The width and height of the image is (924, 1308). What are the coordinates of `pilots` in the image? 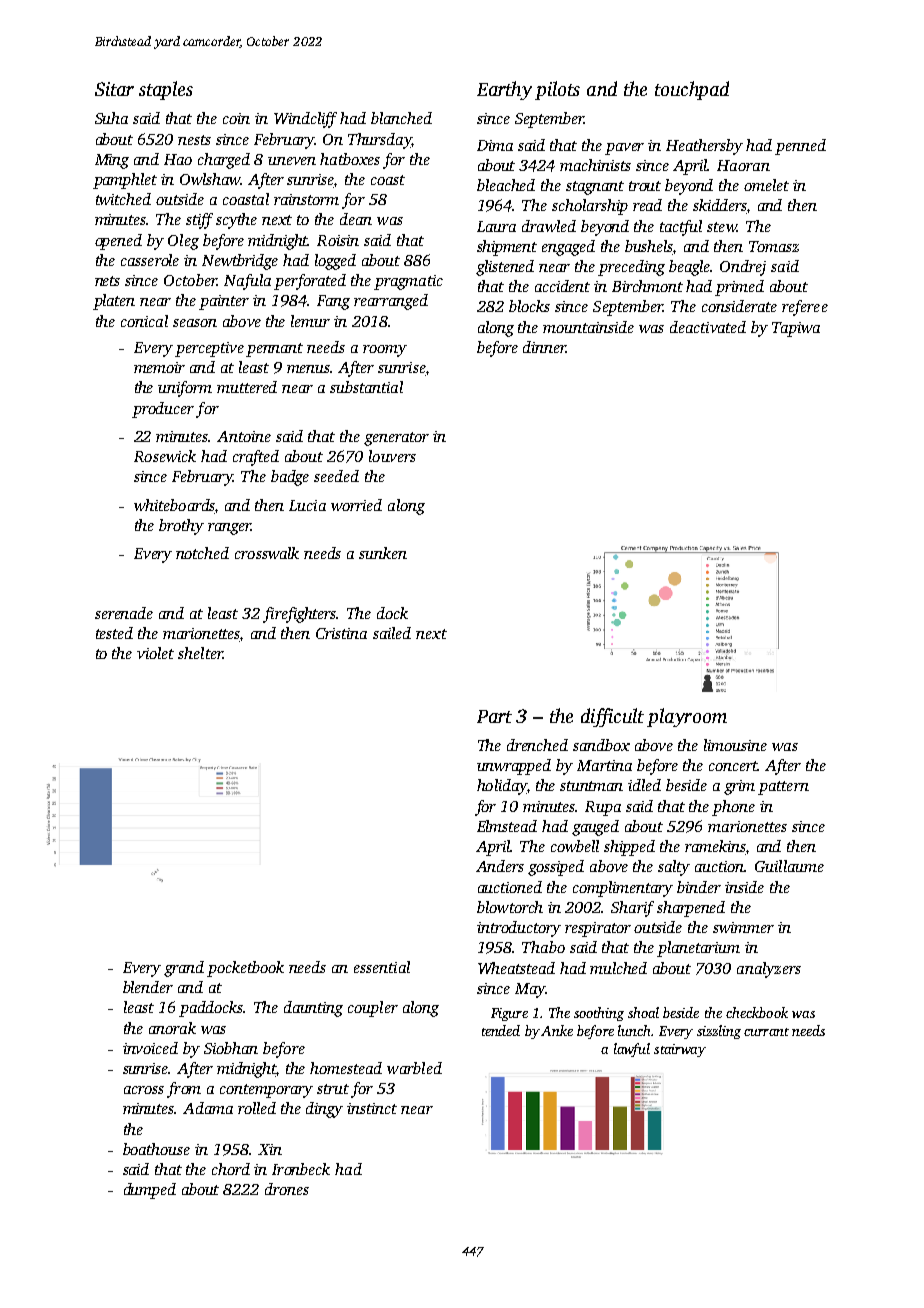 It's located at (557, 90).
